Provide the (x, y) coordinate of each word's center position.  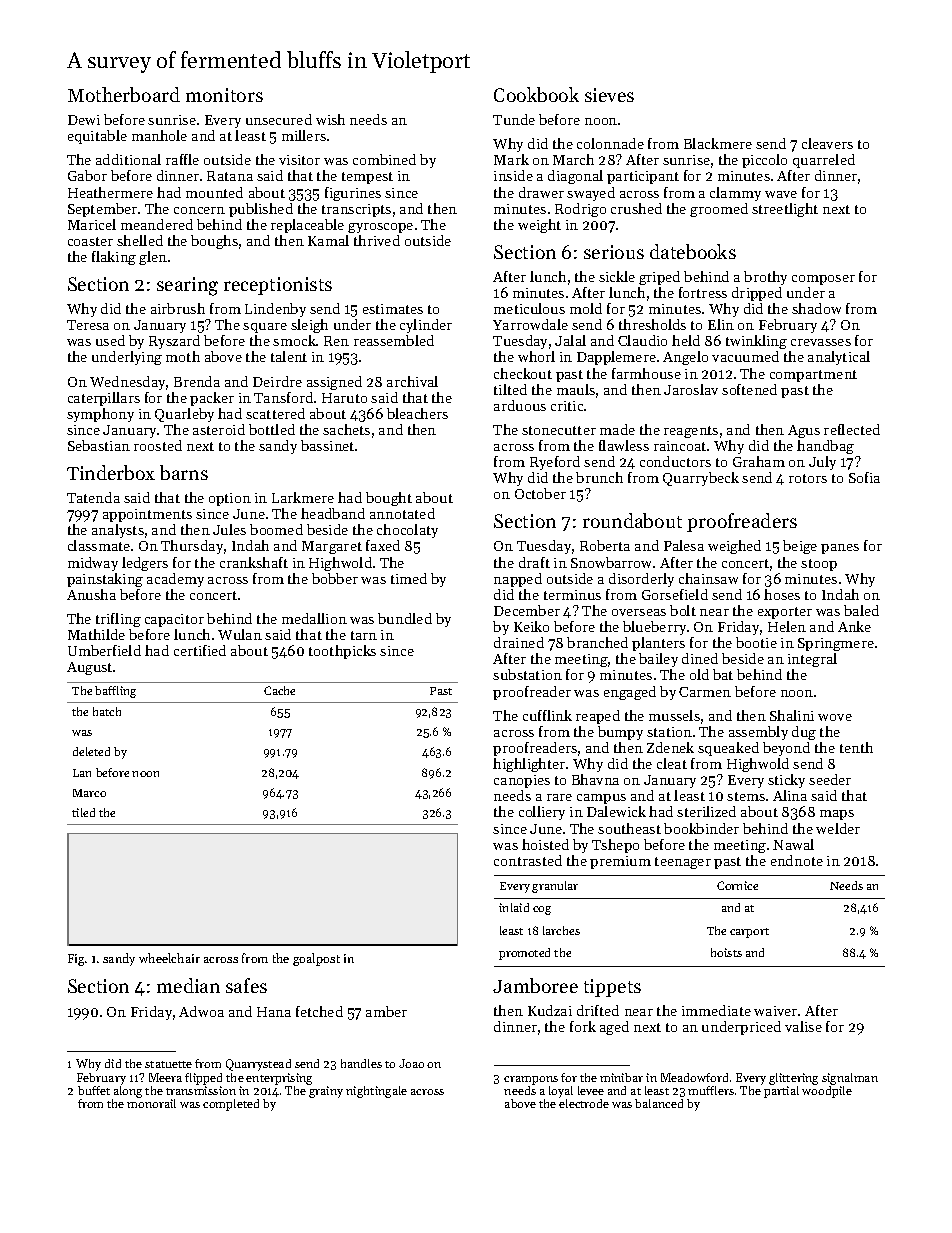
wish (330, 119)
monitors (224, 95)
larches (561, 930)
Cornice (737, 885)
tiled (83, 812)
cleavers (827, 143)
